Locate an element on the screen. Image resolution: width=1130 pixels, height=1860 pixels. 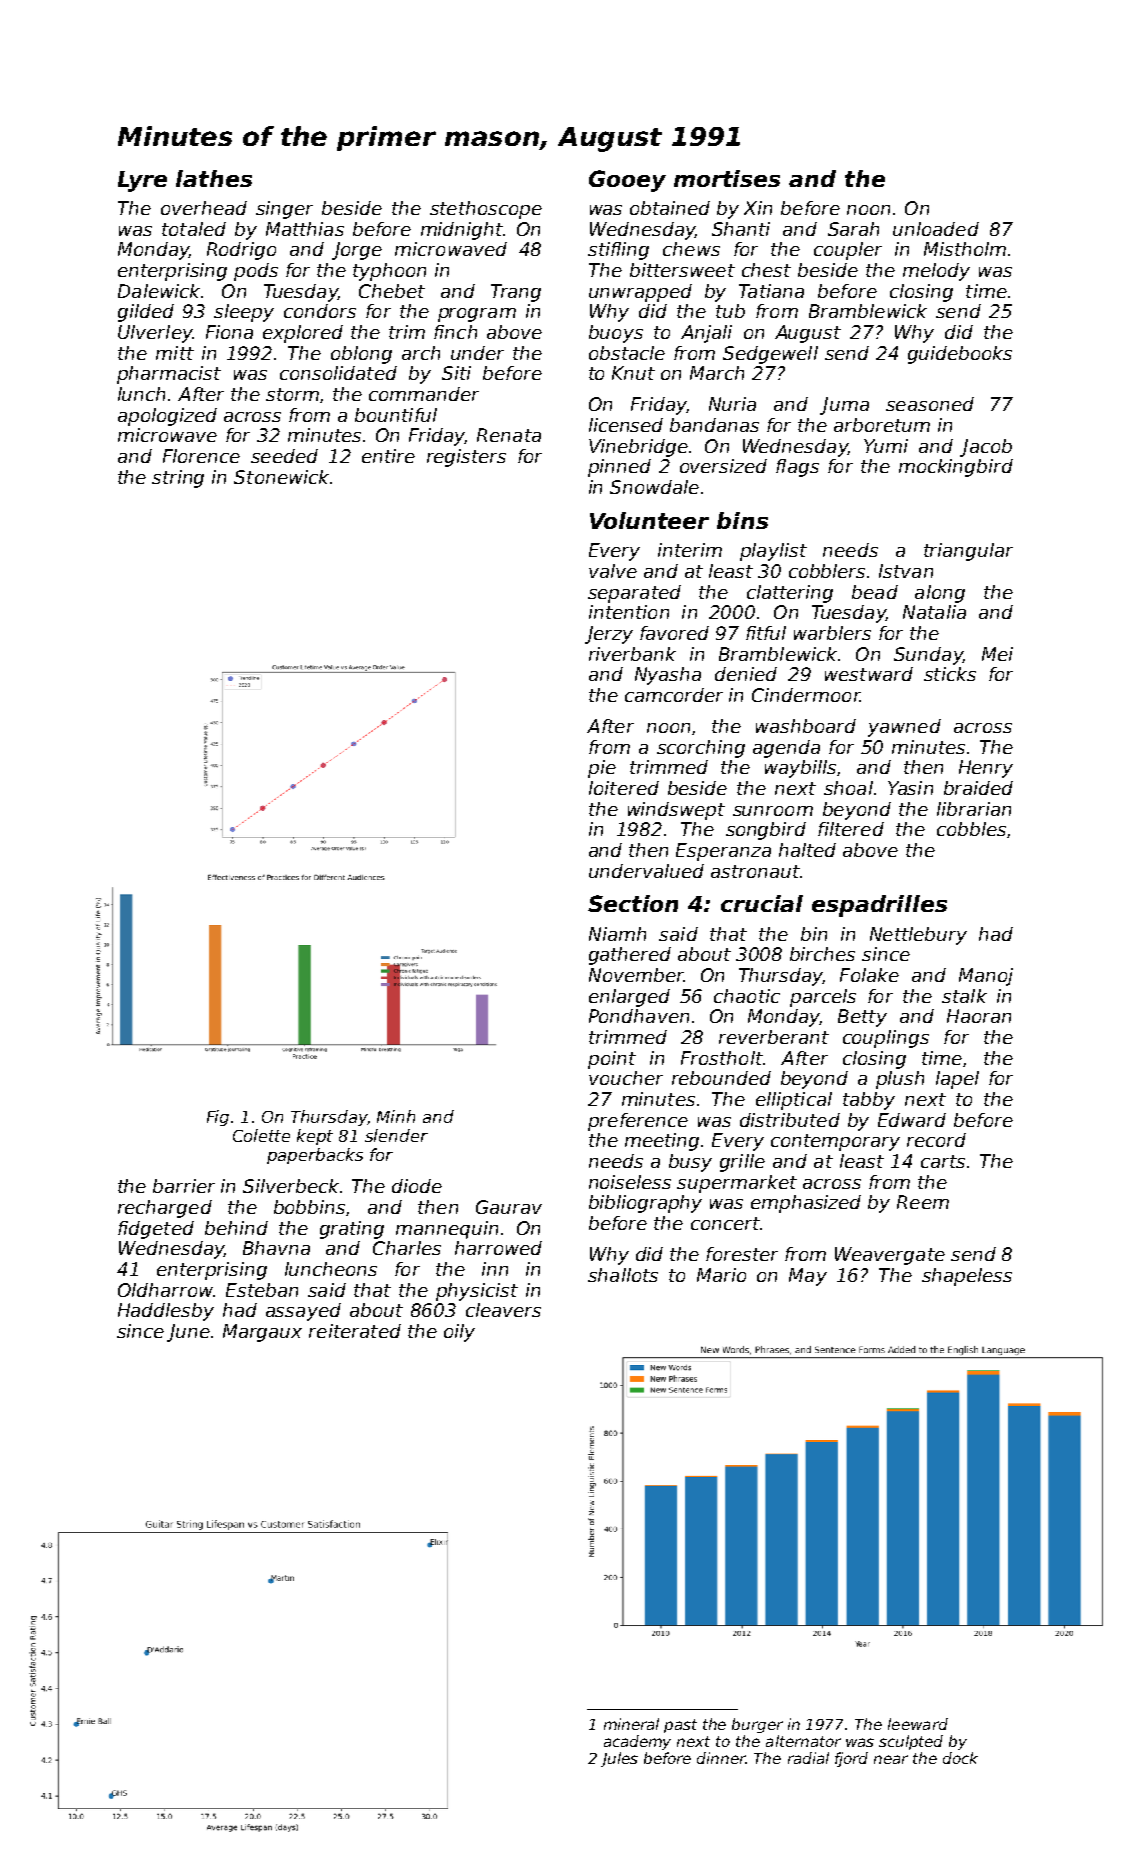
Silverbeck is located at coordinates (291, 1186).
